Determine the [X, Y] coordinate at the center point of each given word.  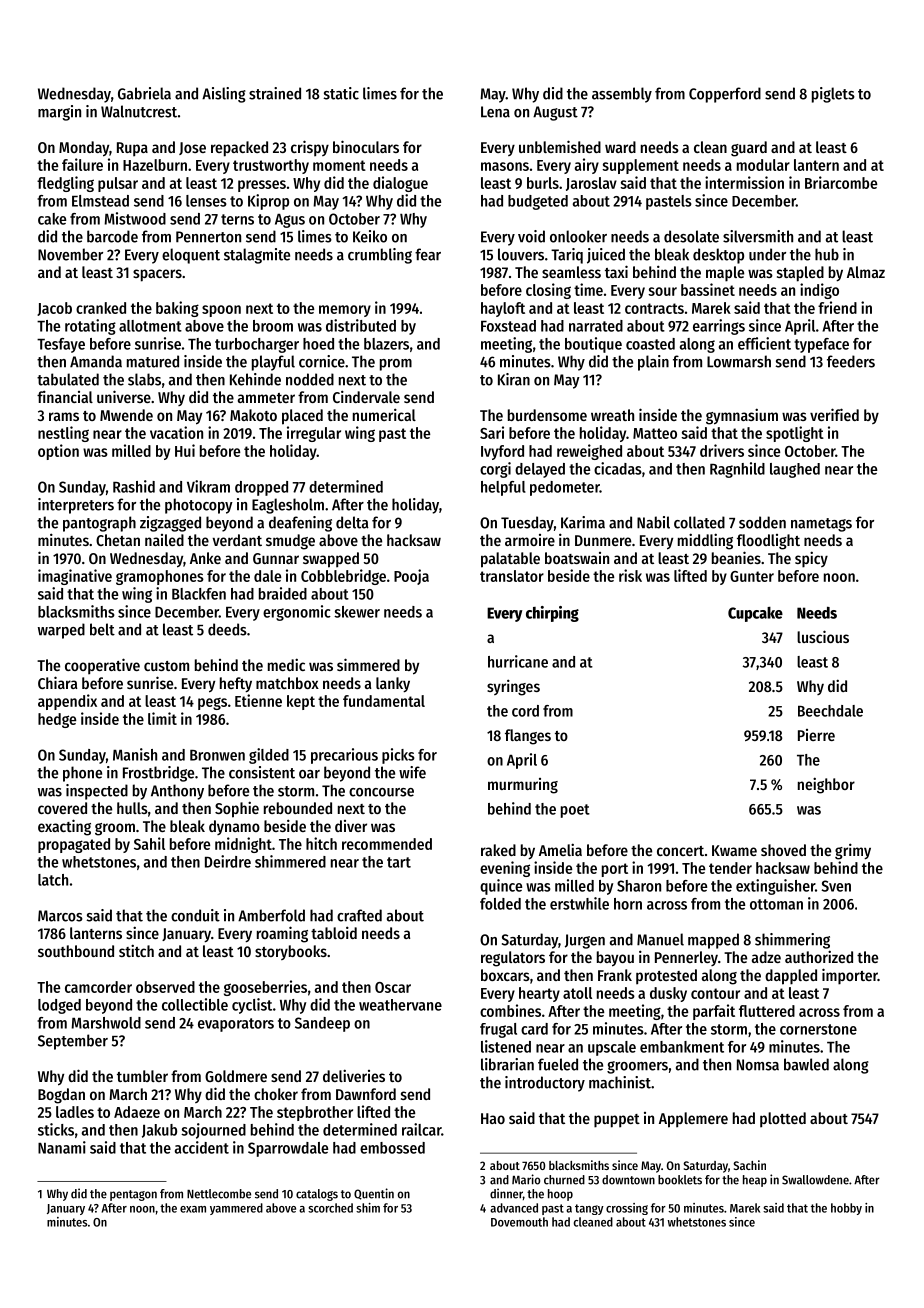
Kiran [514, 379]
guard [749, 149]
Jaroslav [591, 184]
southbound [76, 951]
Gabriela [144, 93]
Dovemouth [519, 1222]
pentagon [133, 1195]
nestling [63, 434]
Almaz [866, 272]
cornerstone [818, 1029]
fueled [558, 1064]
